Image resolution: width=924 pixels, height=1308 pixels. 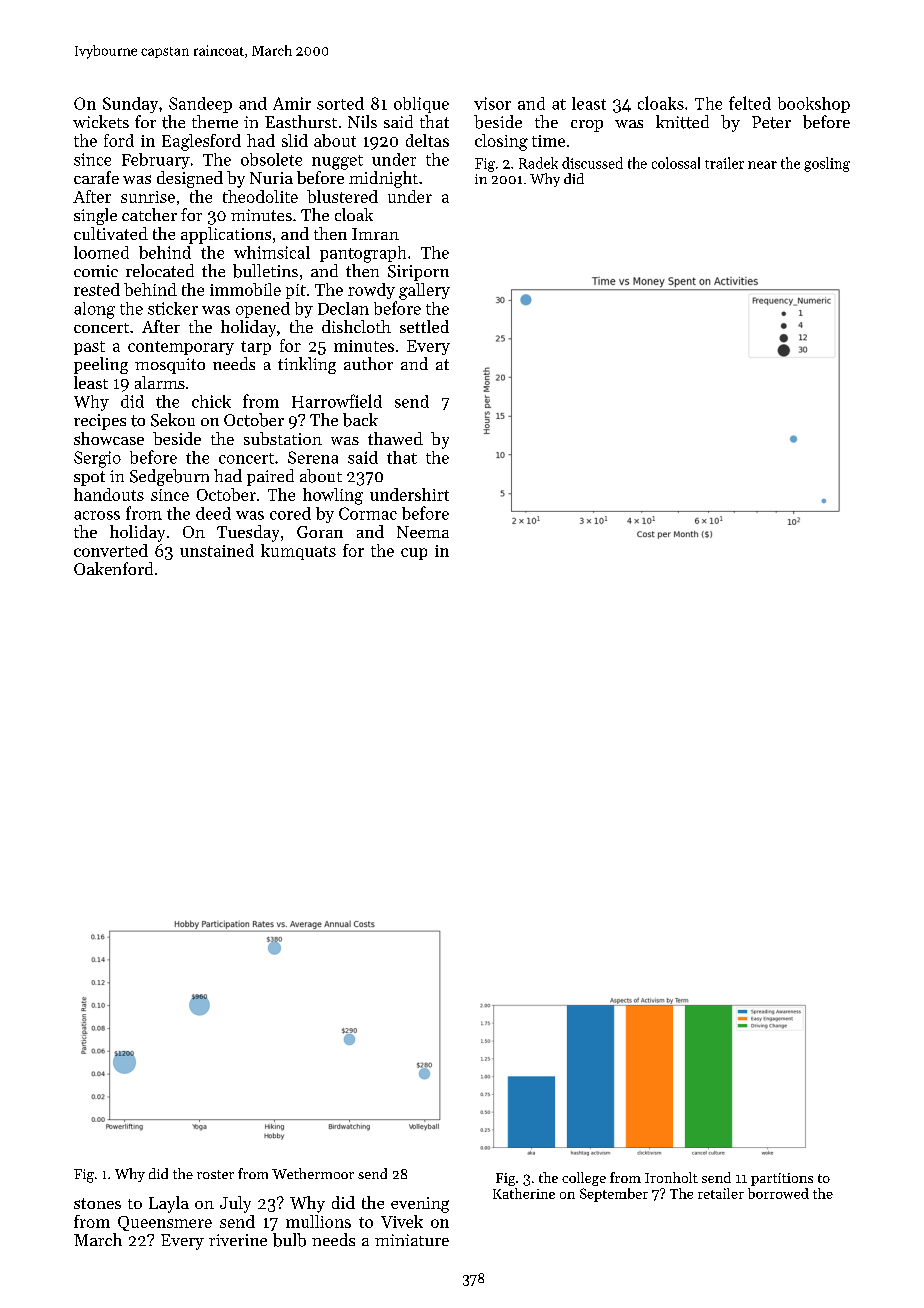 What do you see at coordinates (215, 1174) in the screenshot?
I see `roster` at bounding box center [215, 1174].
